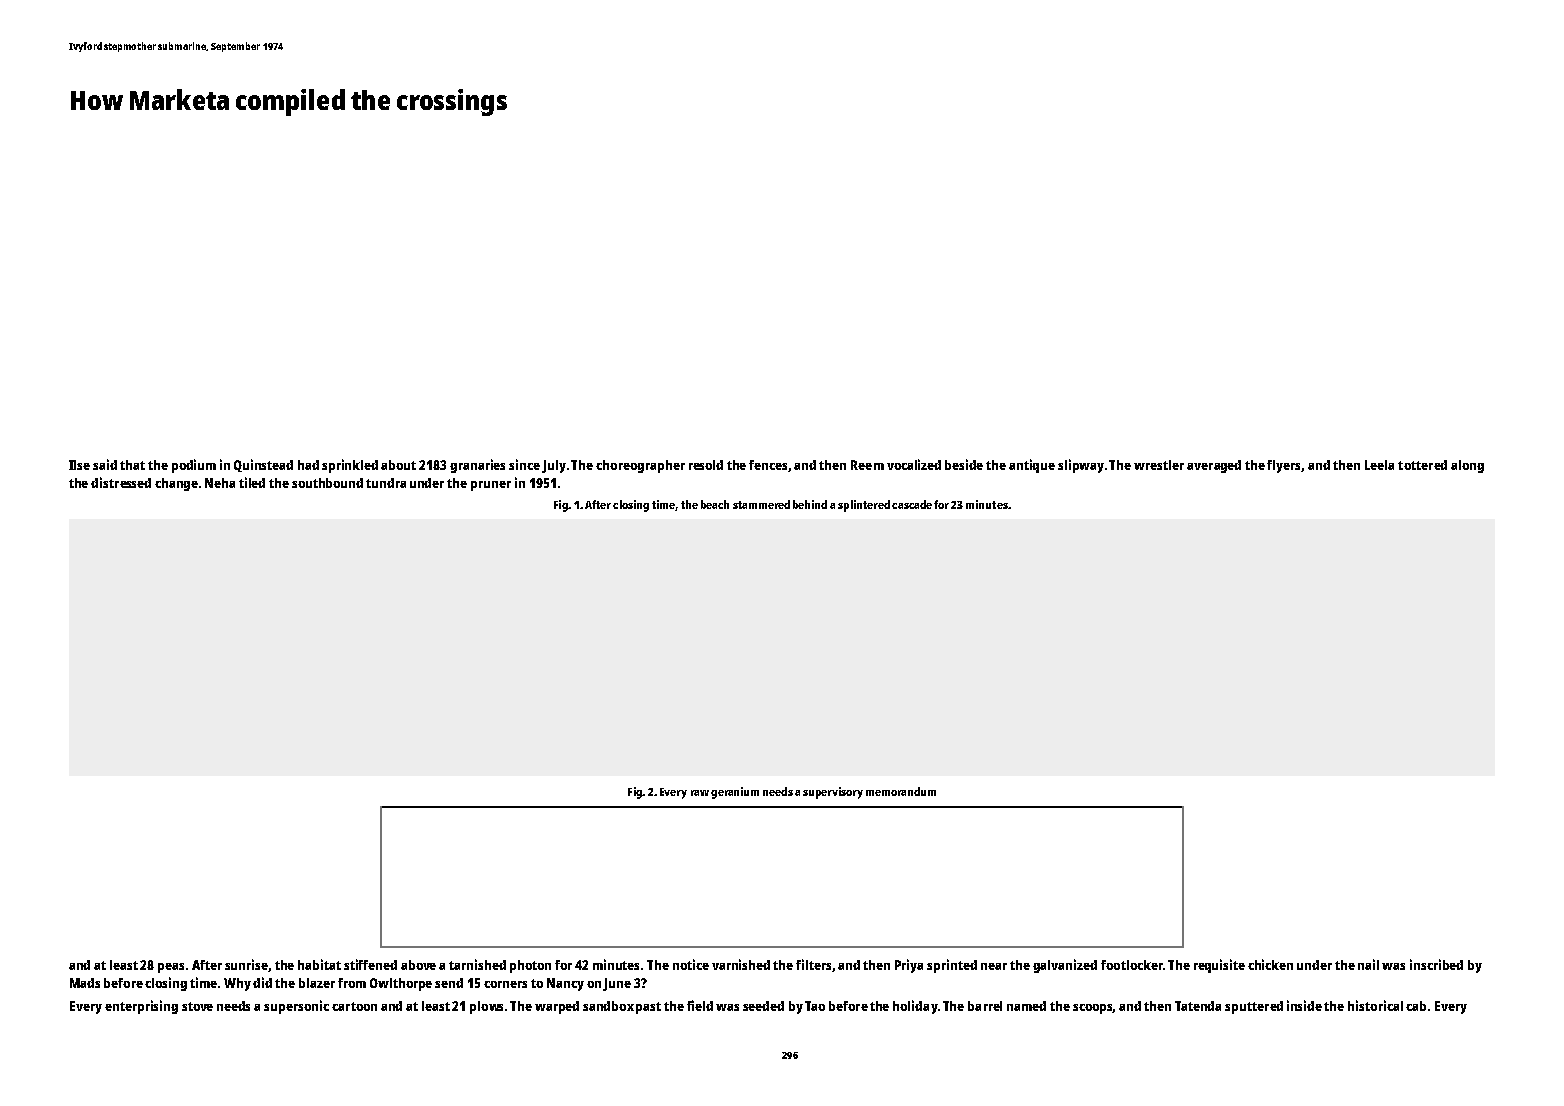 The image size is (1564, 1106). I want to click on memorandum, so click(901, 791).
